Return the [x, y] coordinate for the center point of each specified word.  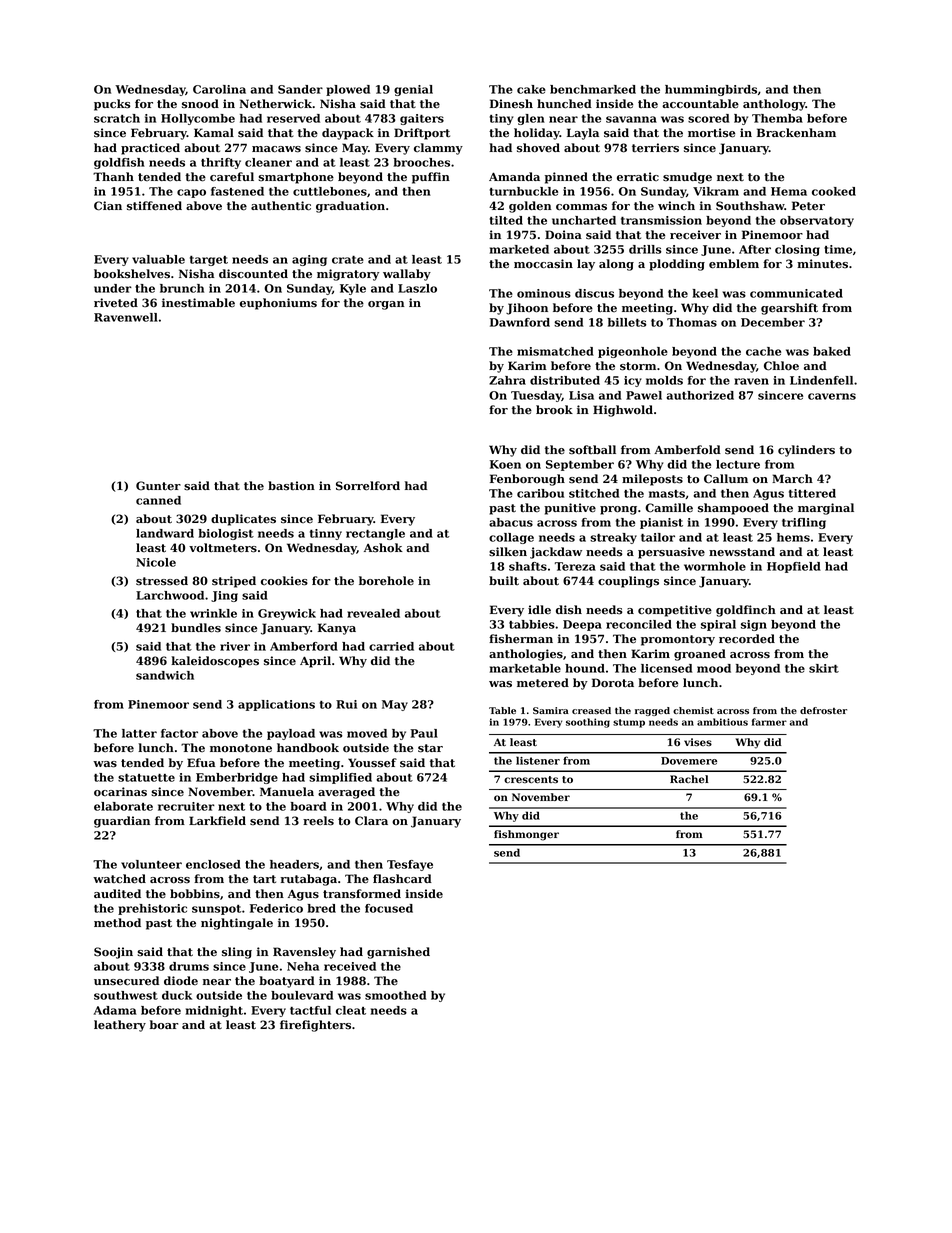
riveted [116, 303]
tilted [506, 220]
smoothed [395, 995]
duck [177, 995]
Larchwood [170, 595]
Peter [808, 206]
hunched [564, 104]
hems [793, 537]
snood [200, 104]
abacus [511, 522]
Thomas [692, 322]
